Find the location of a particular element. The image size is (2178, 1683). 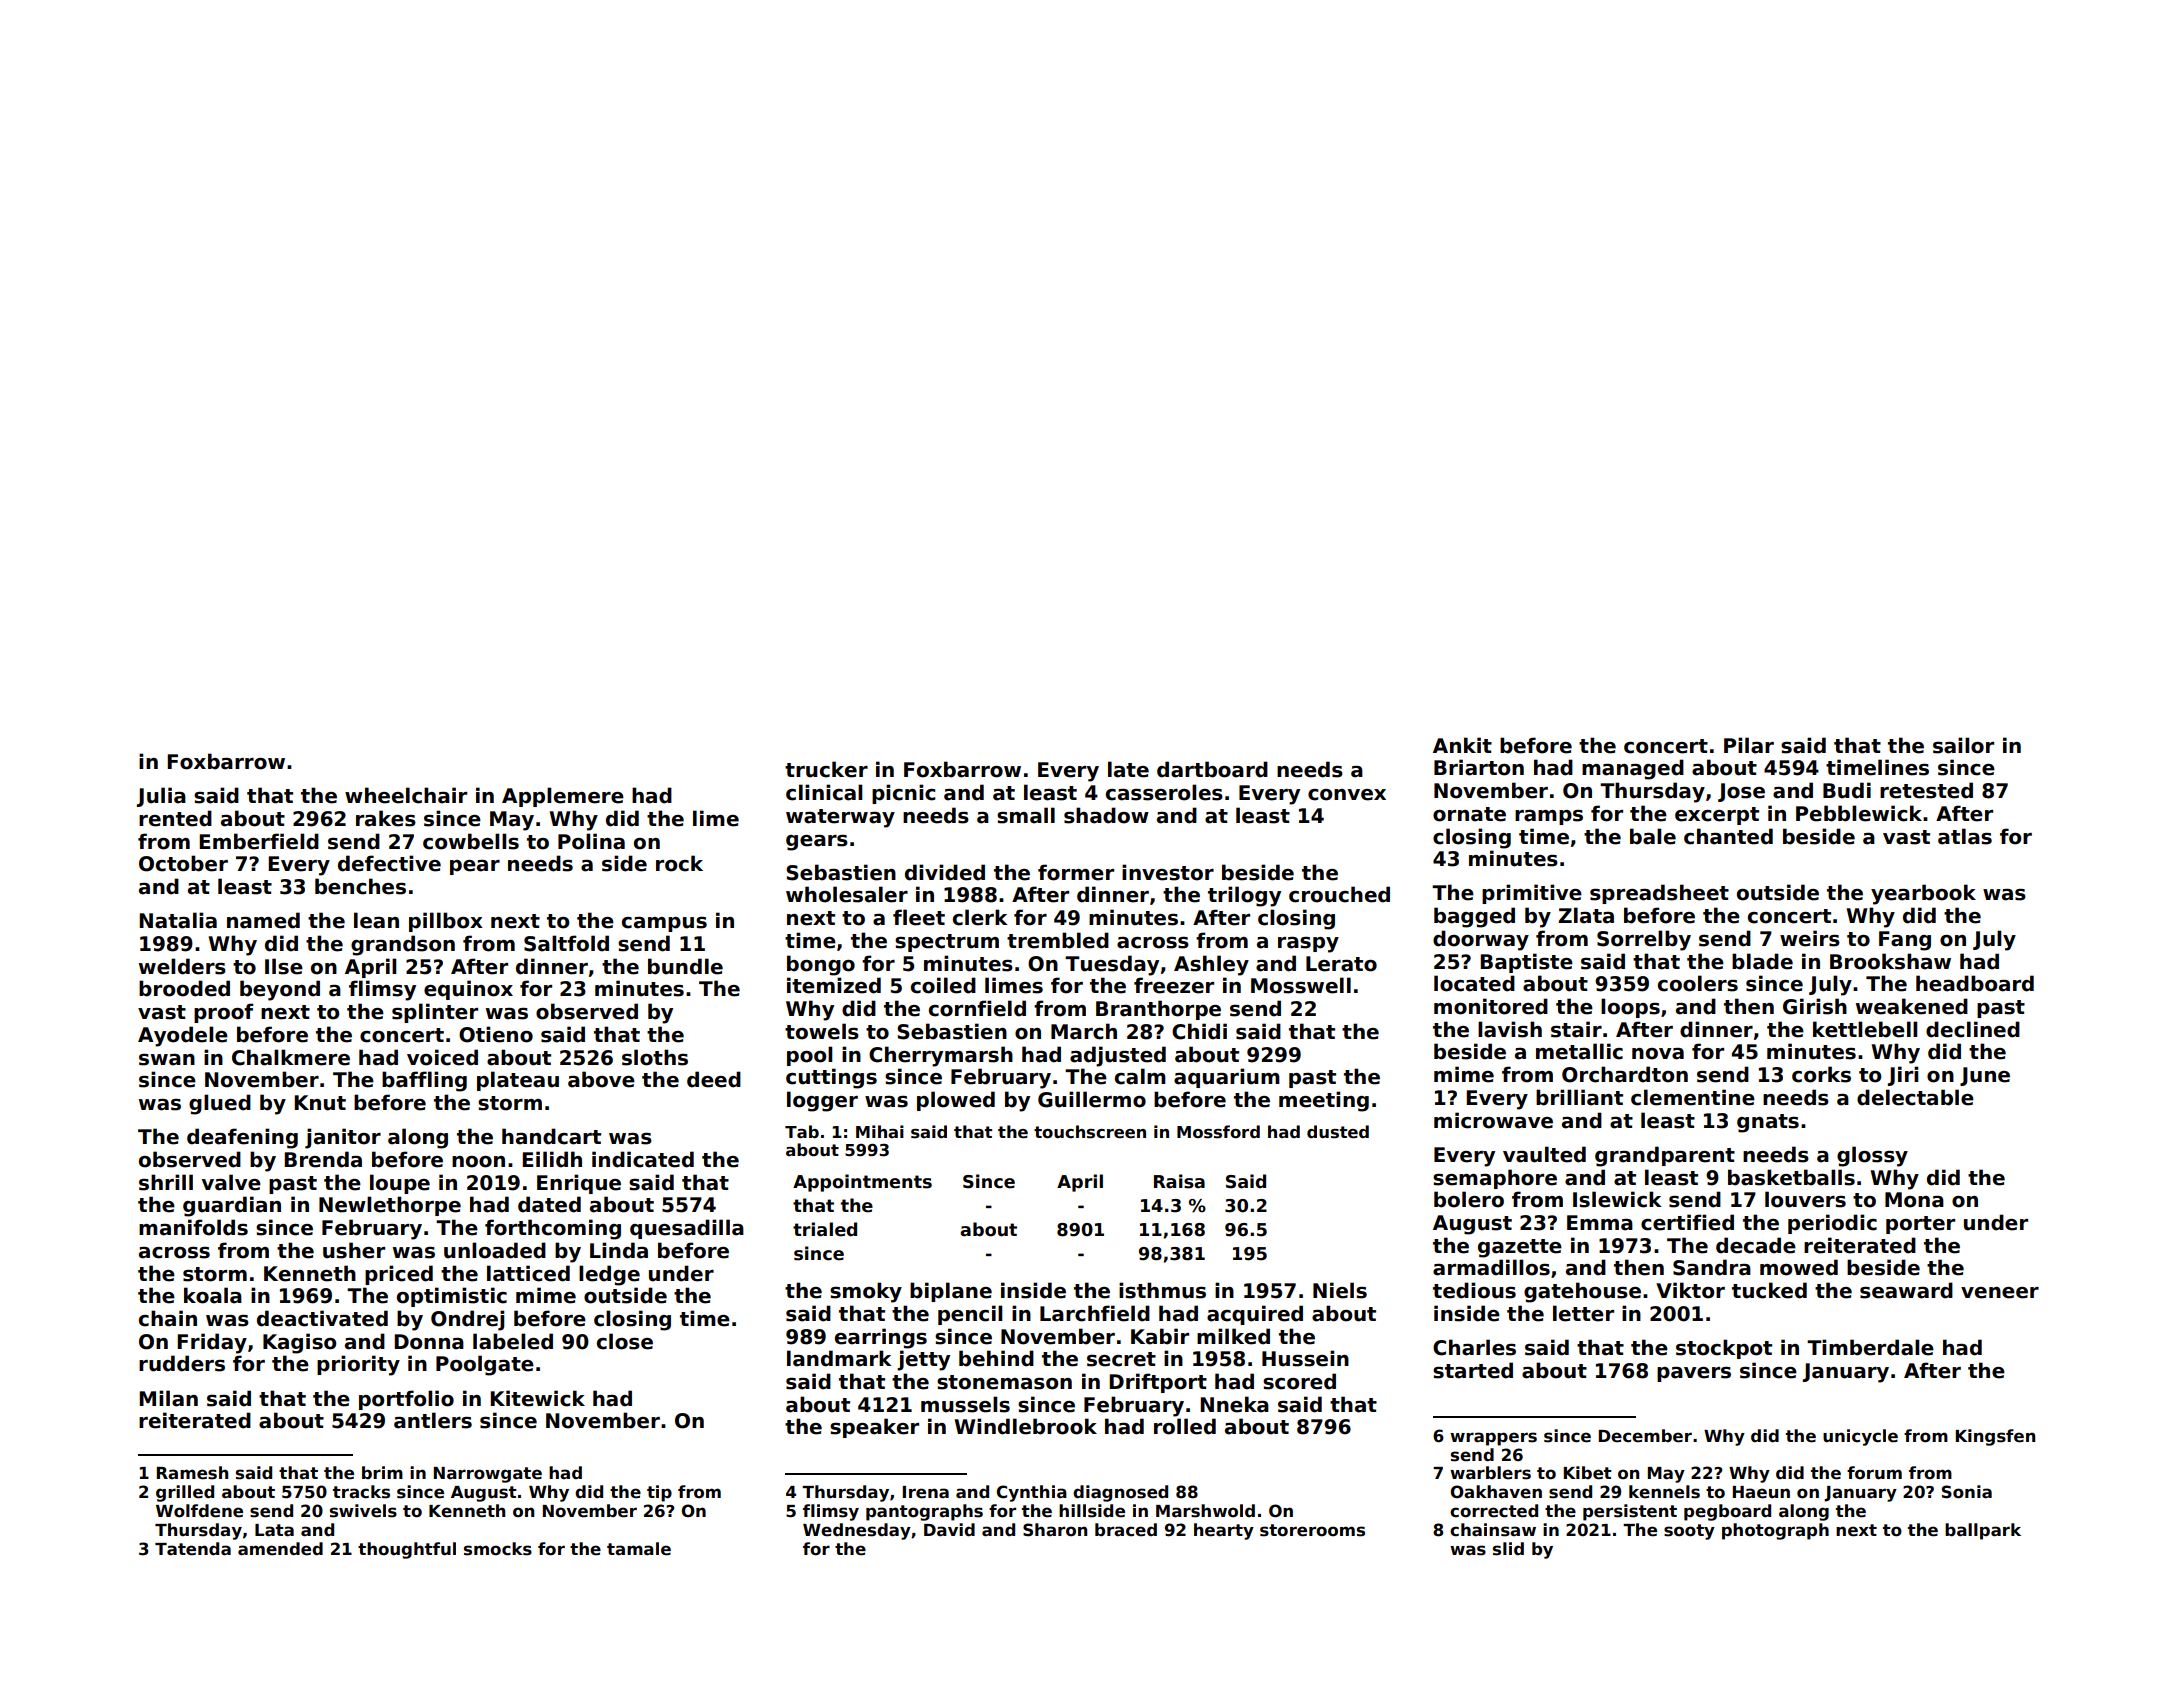

bolero is located at coordinates (1469, 1199).
